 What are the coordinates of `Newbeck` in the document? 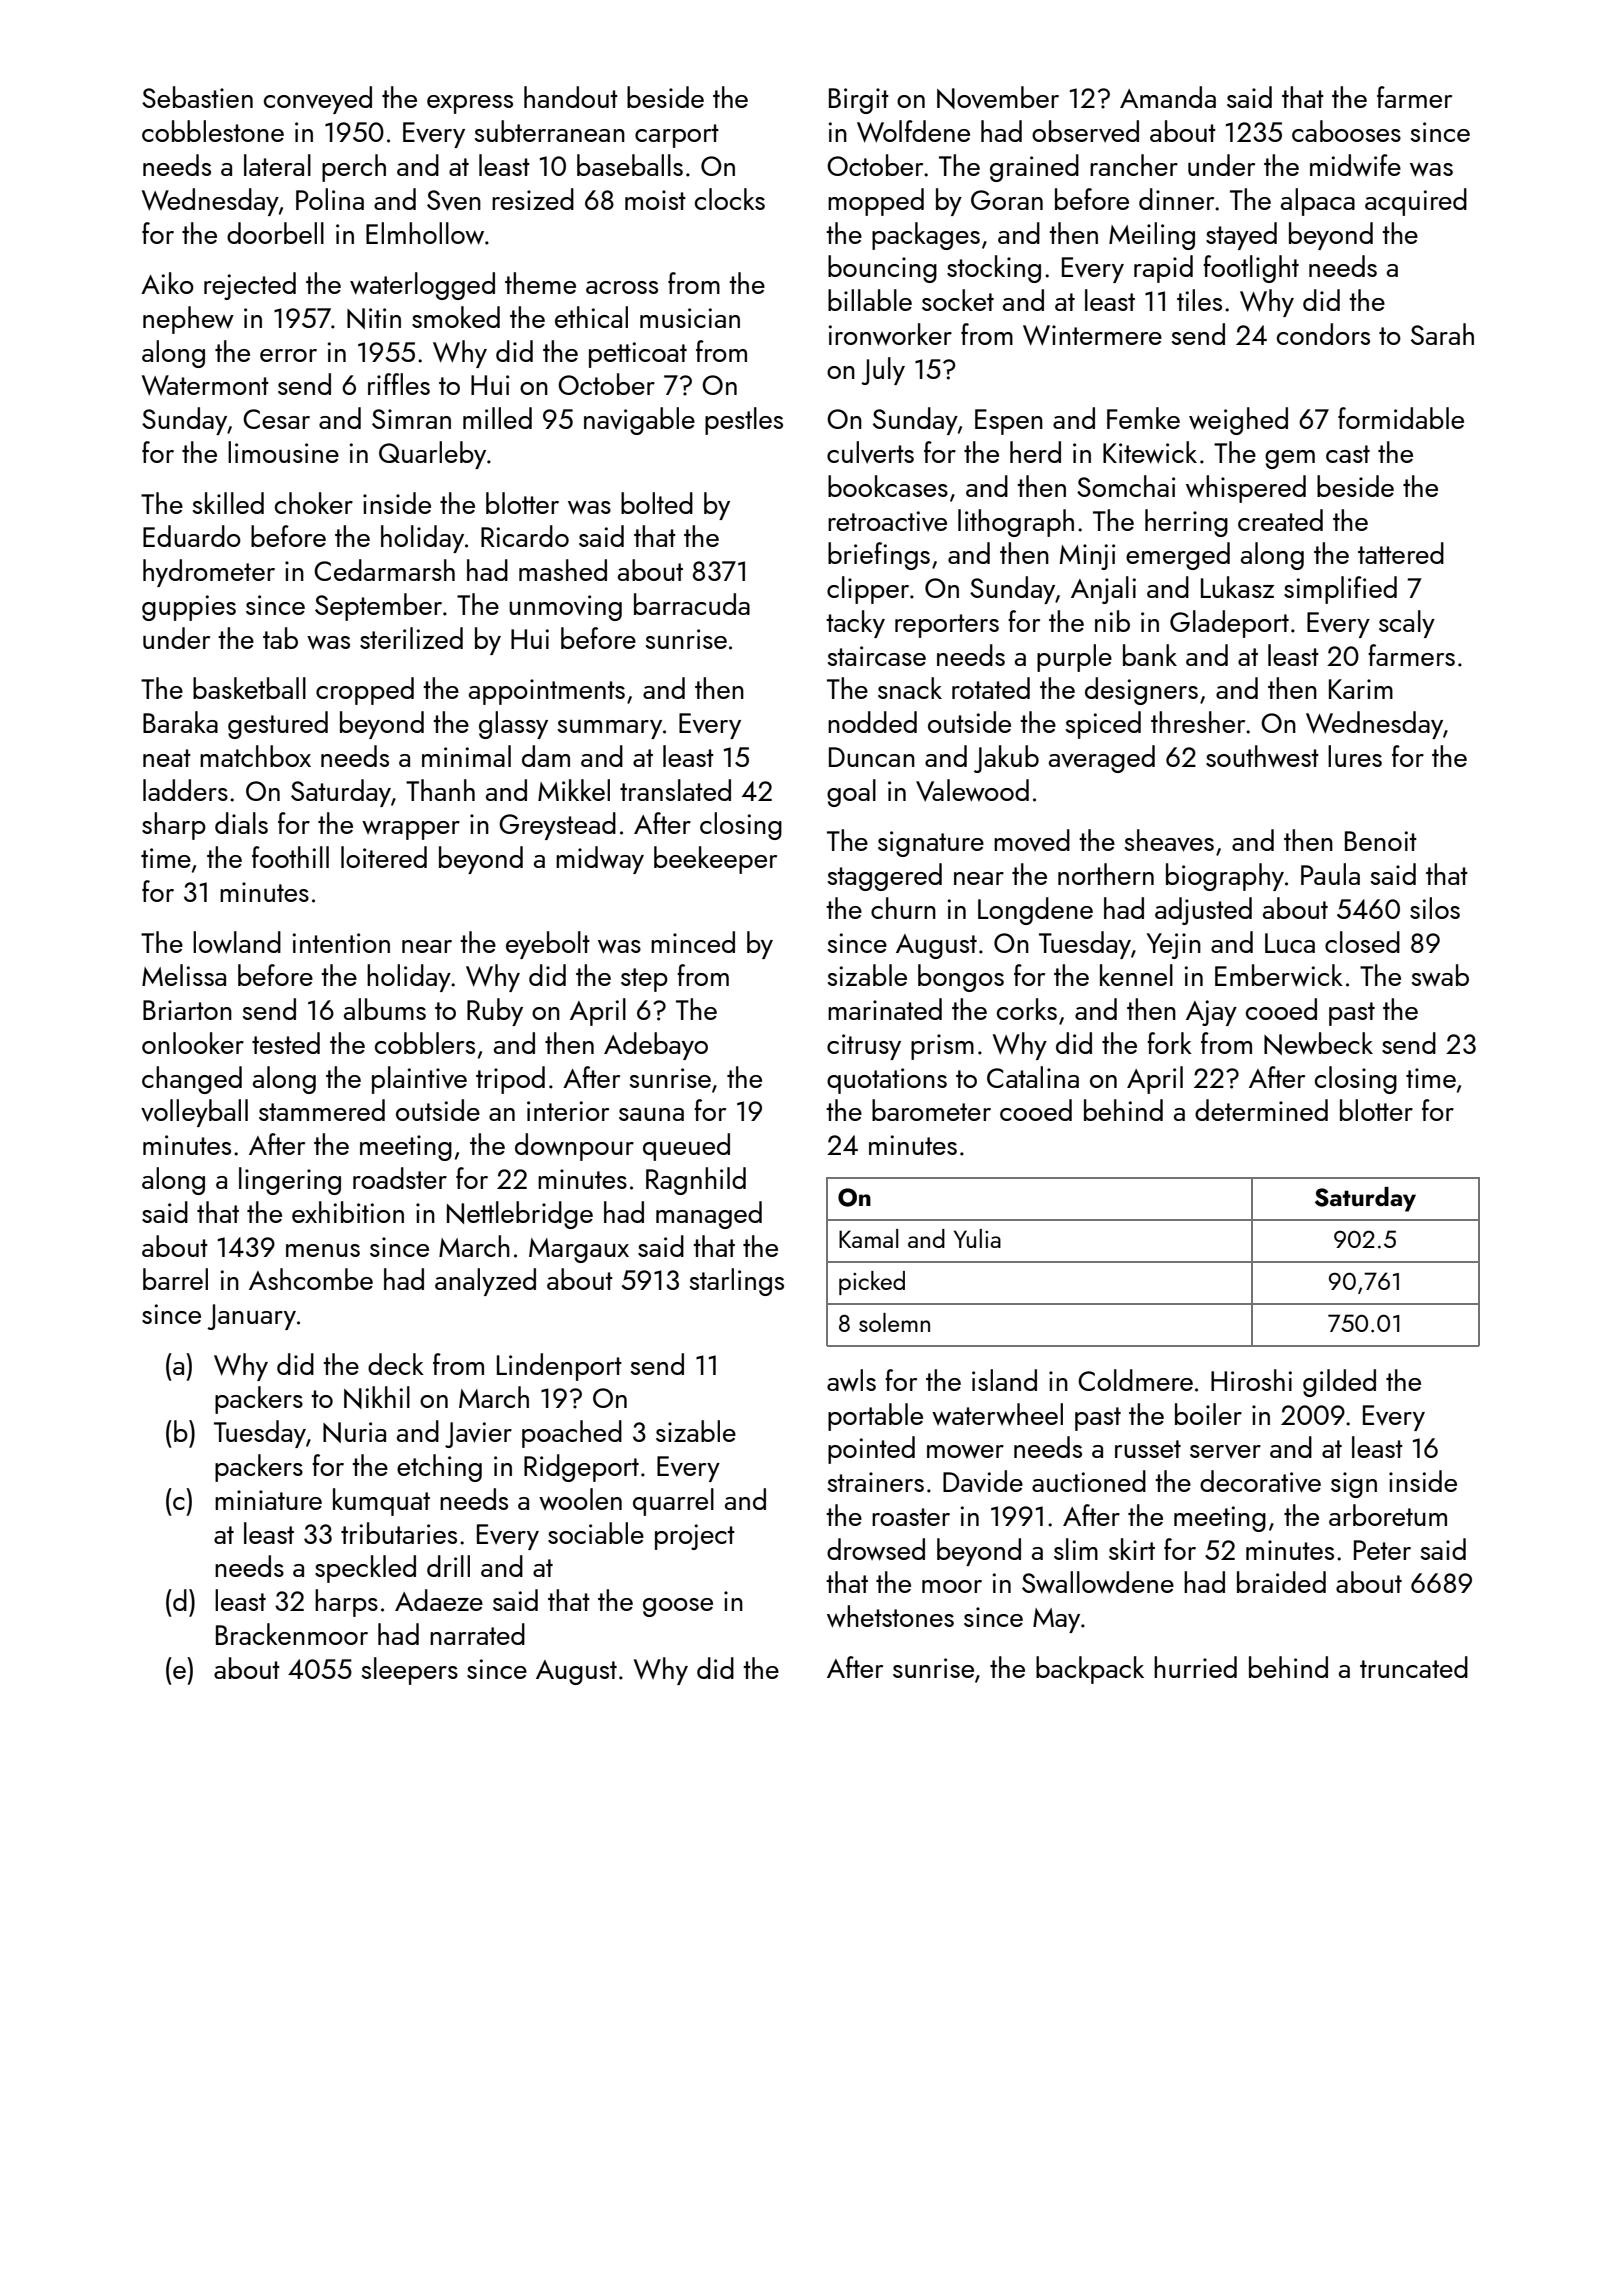 It's located at (1318, 1043).
